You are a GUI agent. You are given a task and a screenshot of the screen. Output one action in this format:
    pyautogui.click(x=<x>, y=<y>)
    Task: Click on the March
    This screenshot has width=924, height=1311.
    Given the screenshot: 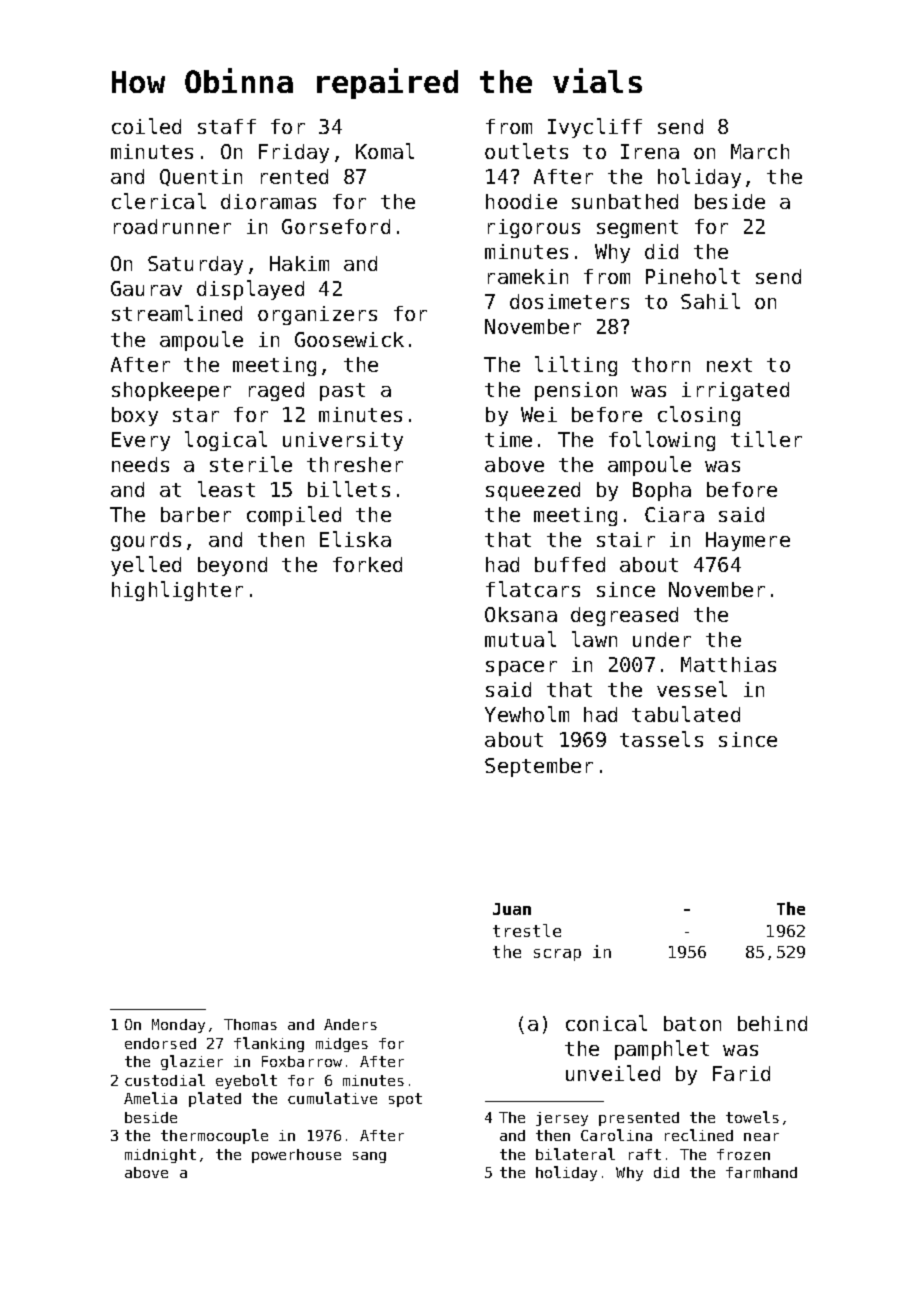 What is the action you would take?
    pyautogui.click(x=760, y=151)
